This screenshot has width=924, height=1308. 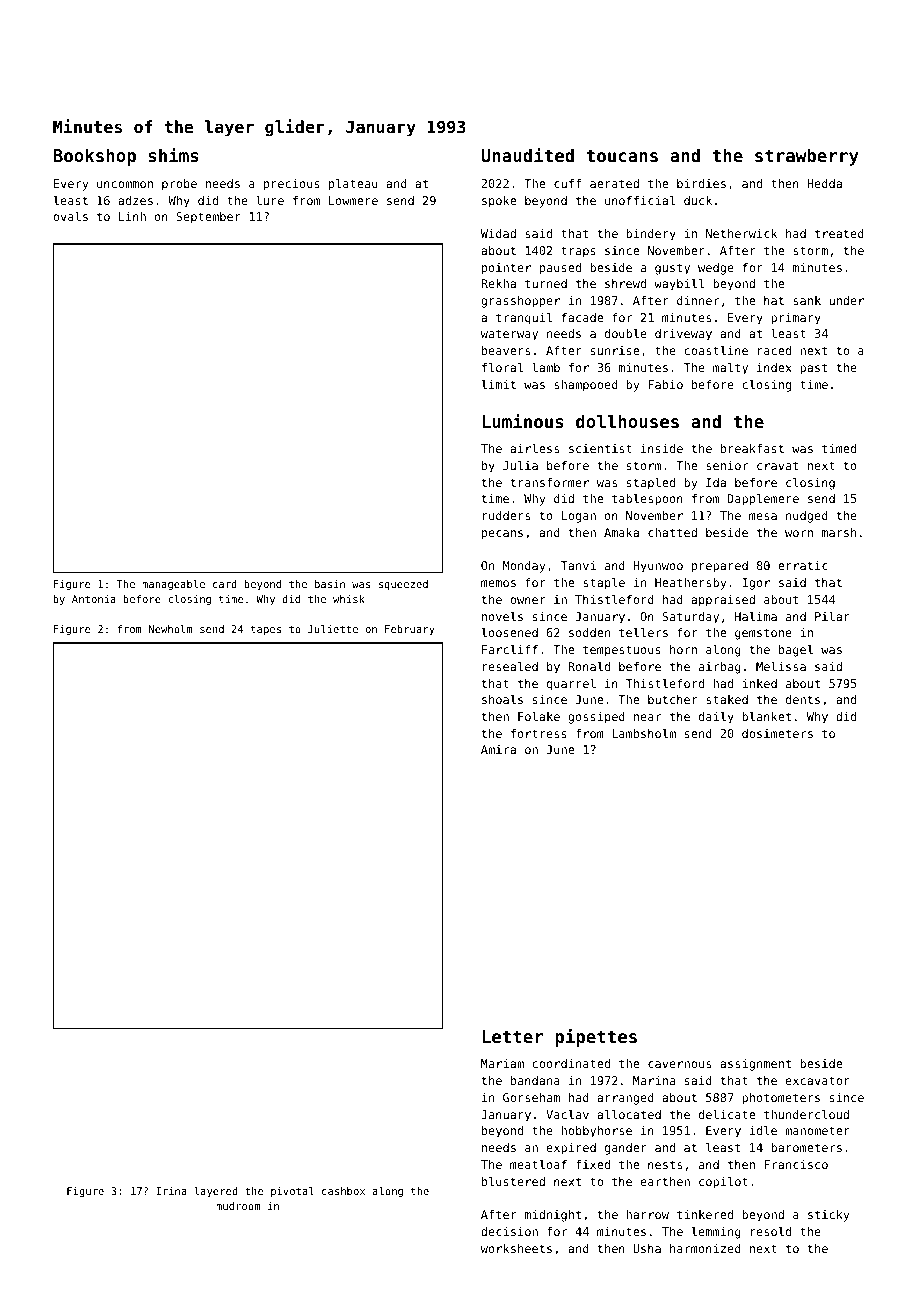 I want to click on traps, so click(x=578, y=252).
